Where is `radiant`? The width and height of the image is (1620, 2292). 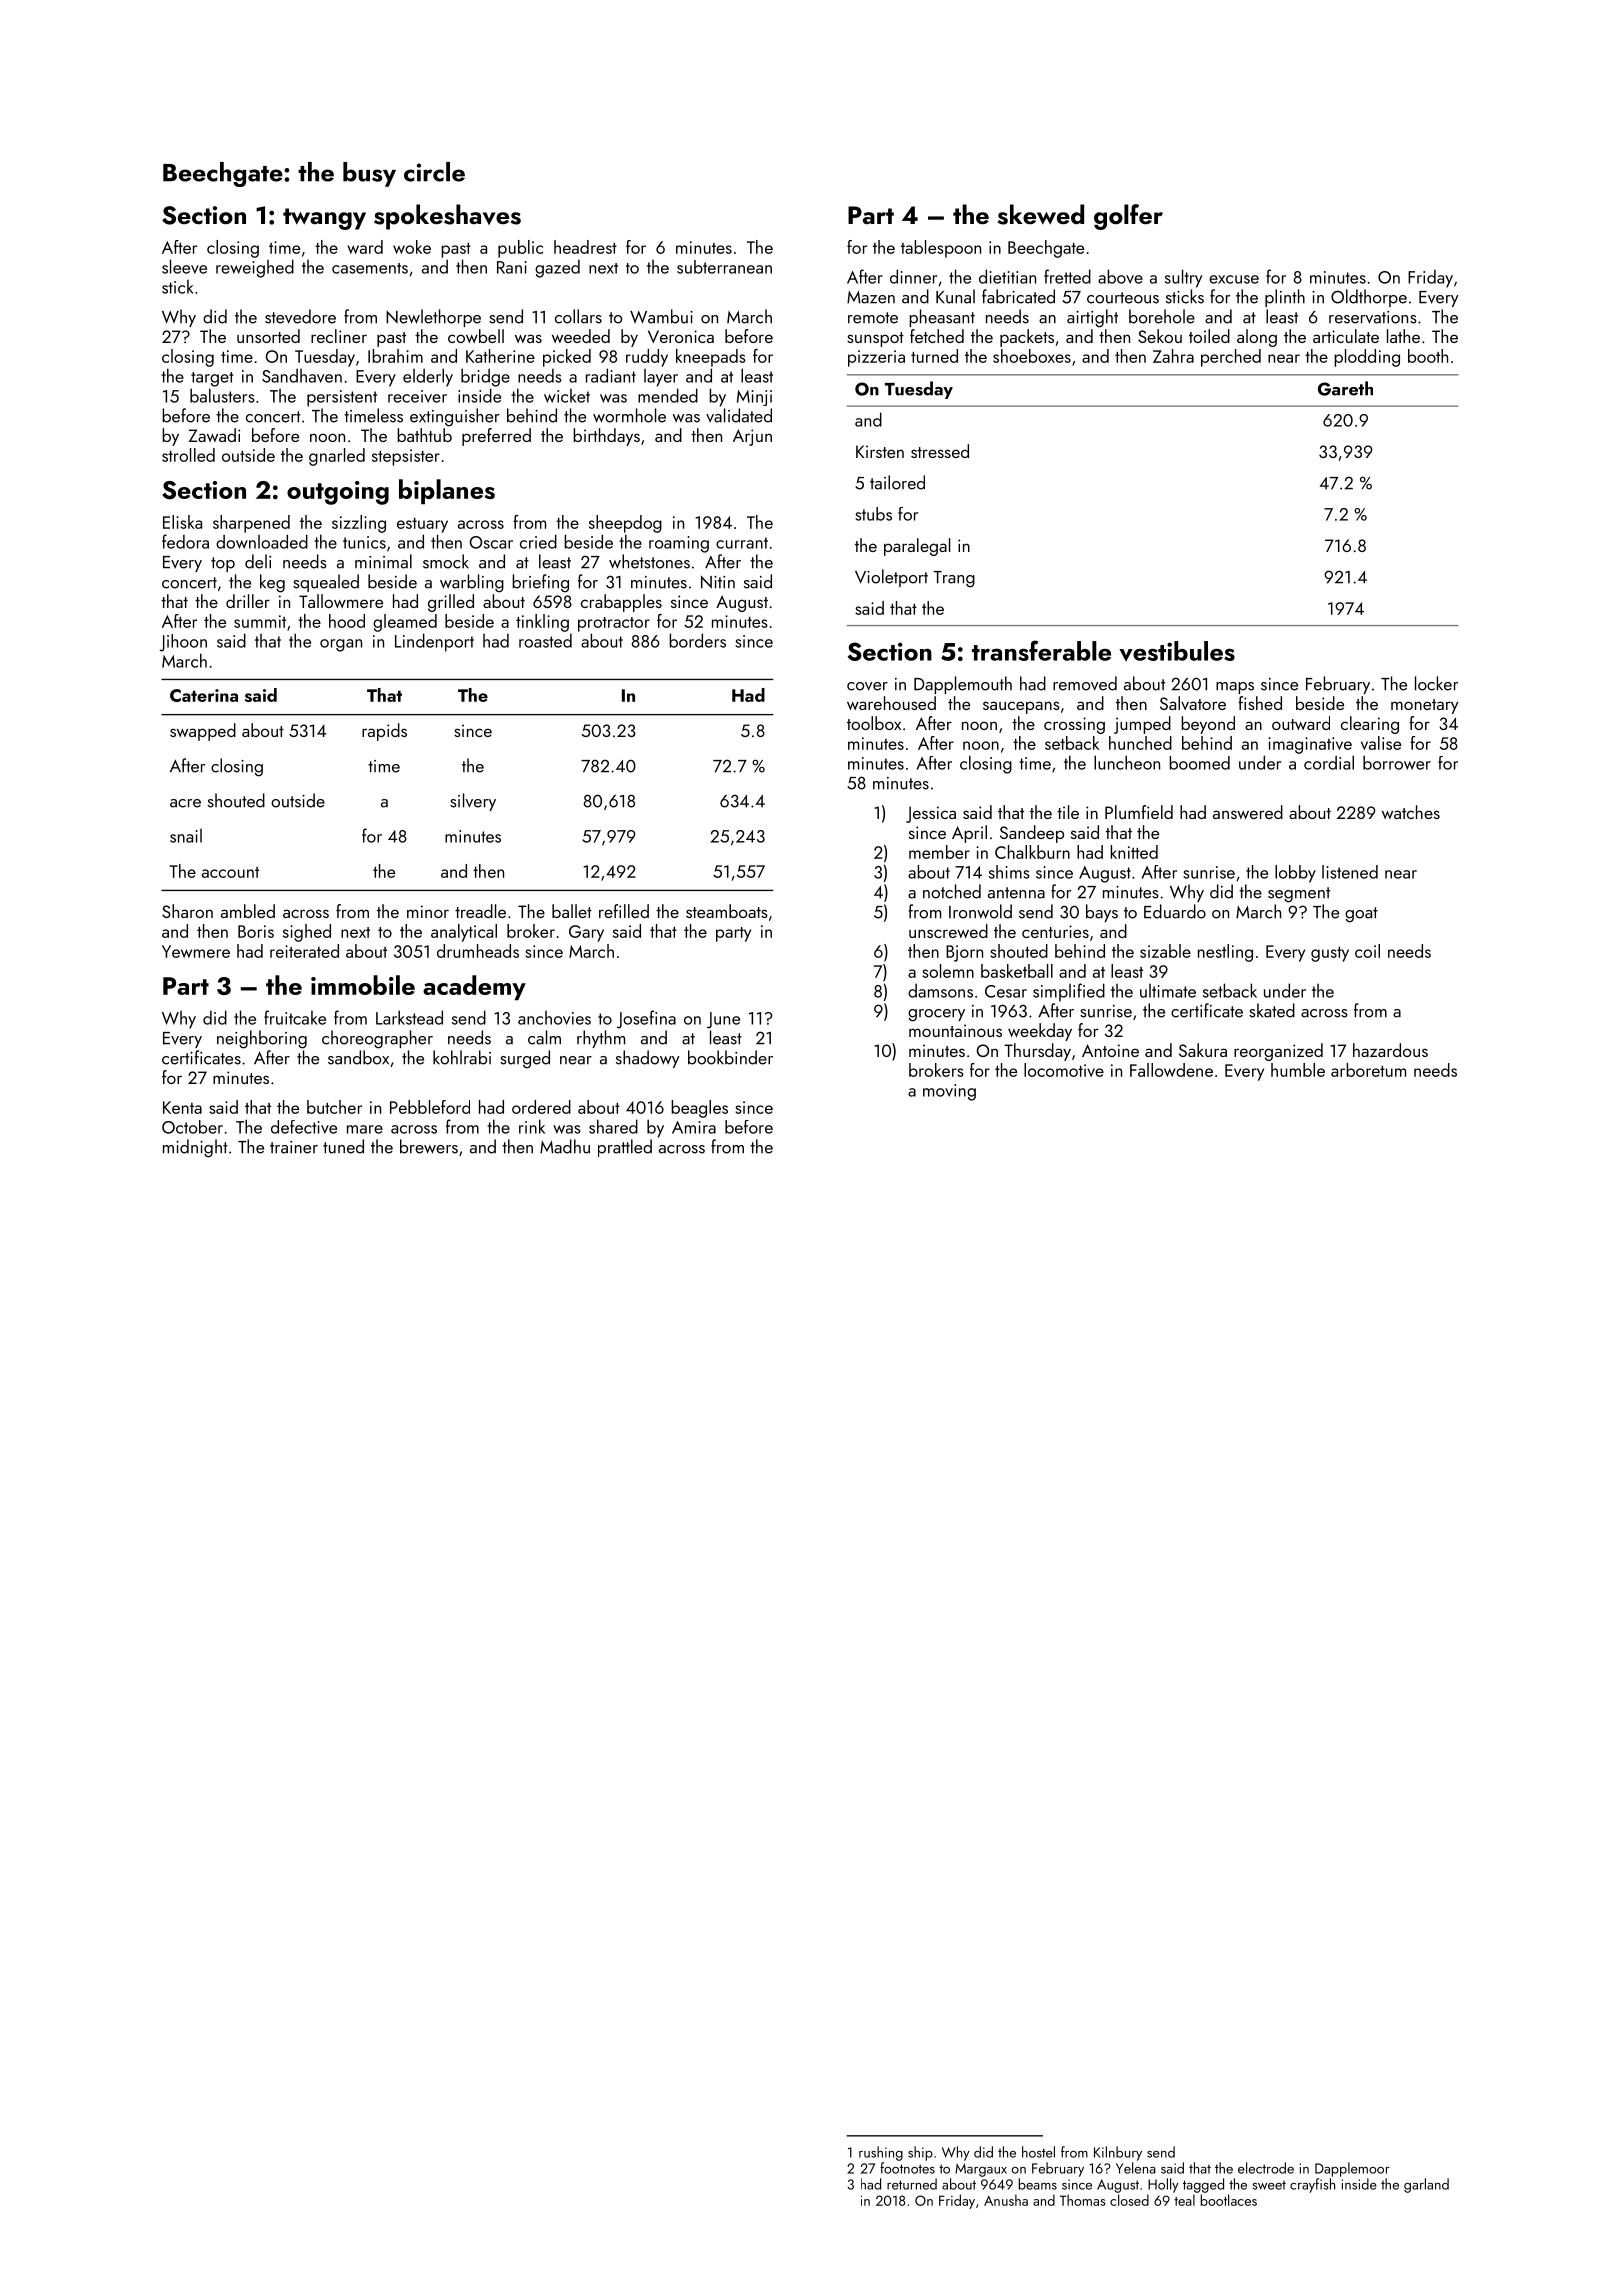
radiant is located at coordinates (611, 375).
